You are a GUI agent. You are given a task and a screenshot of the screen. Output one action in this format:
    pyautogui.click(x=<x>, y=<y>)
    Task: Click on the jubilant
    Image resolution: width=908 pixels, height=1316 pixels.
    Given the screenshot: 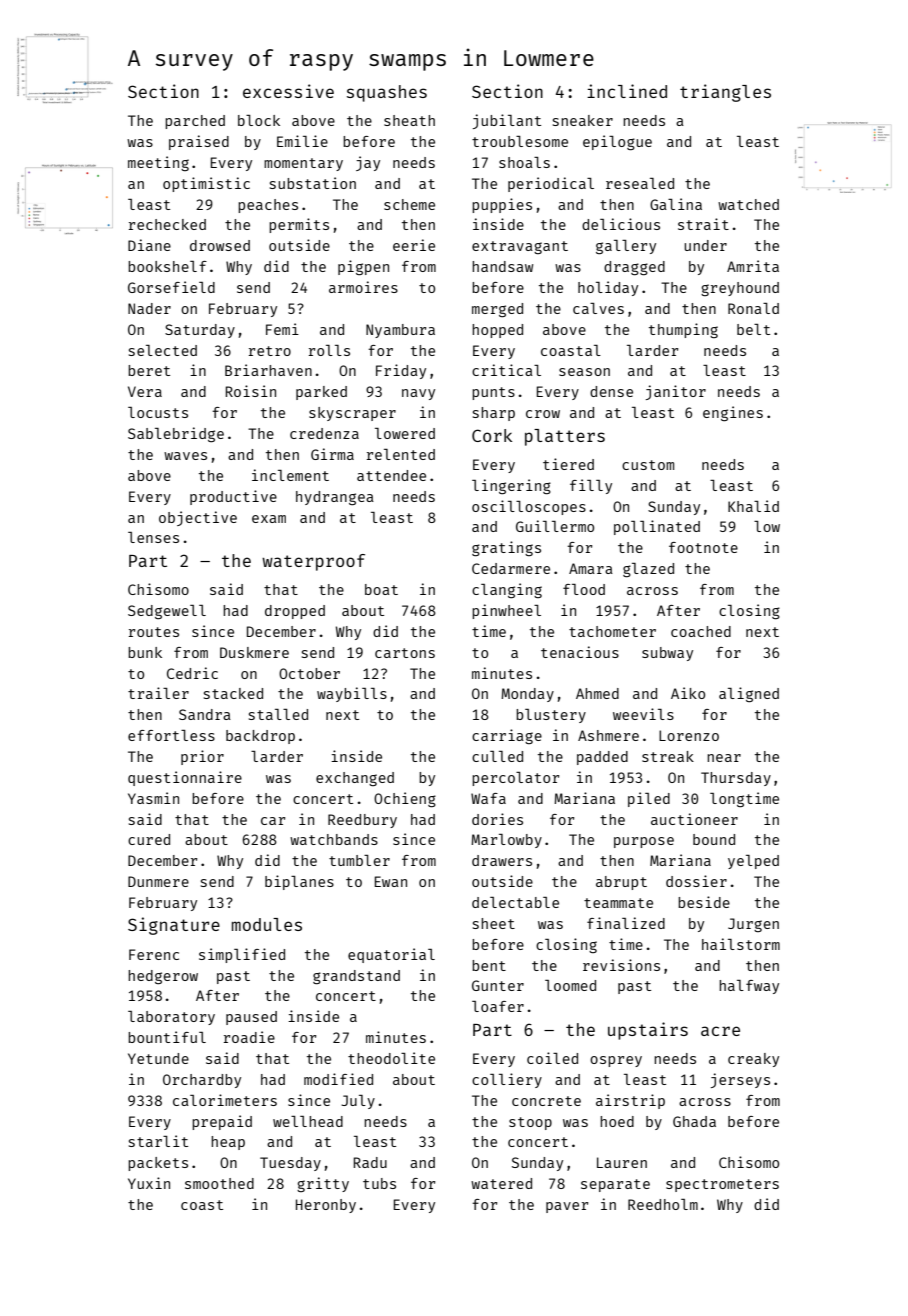 What is the action you would take?
    pyautogui.click(x=507, y=121)
